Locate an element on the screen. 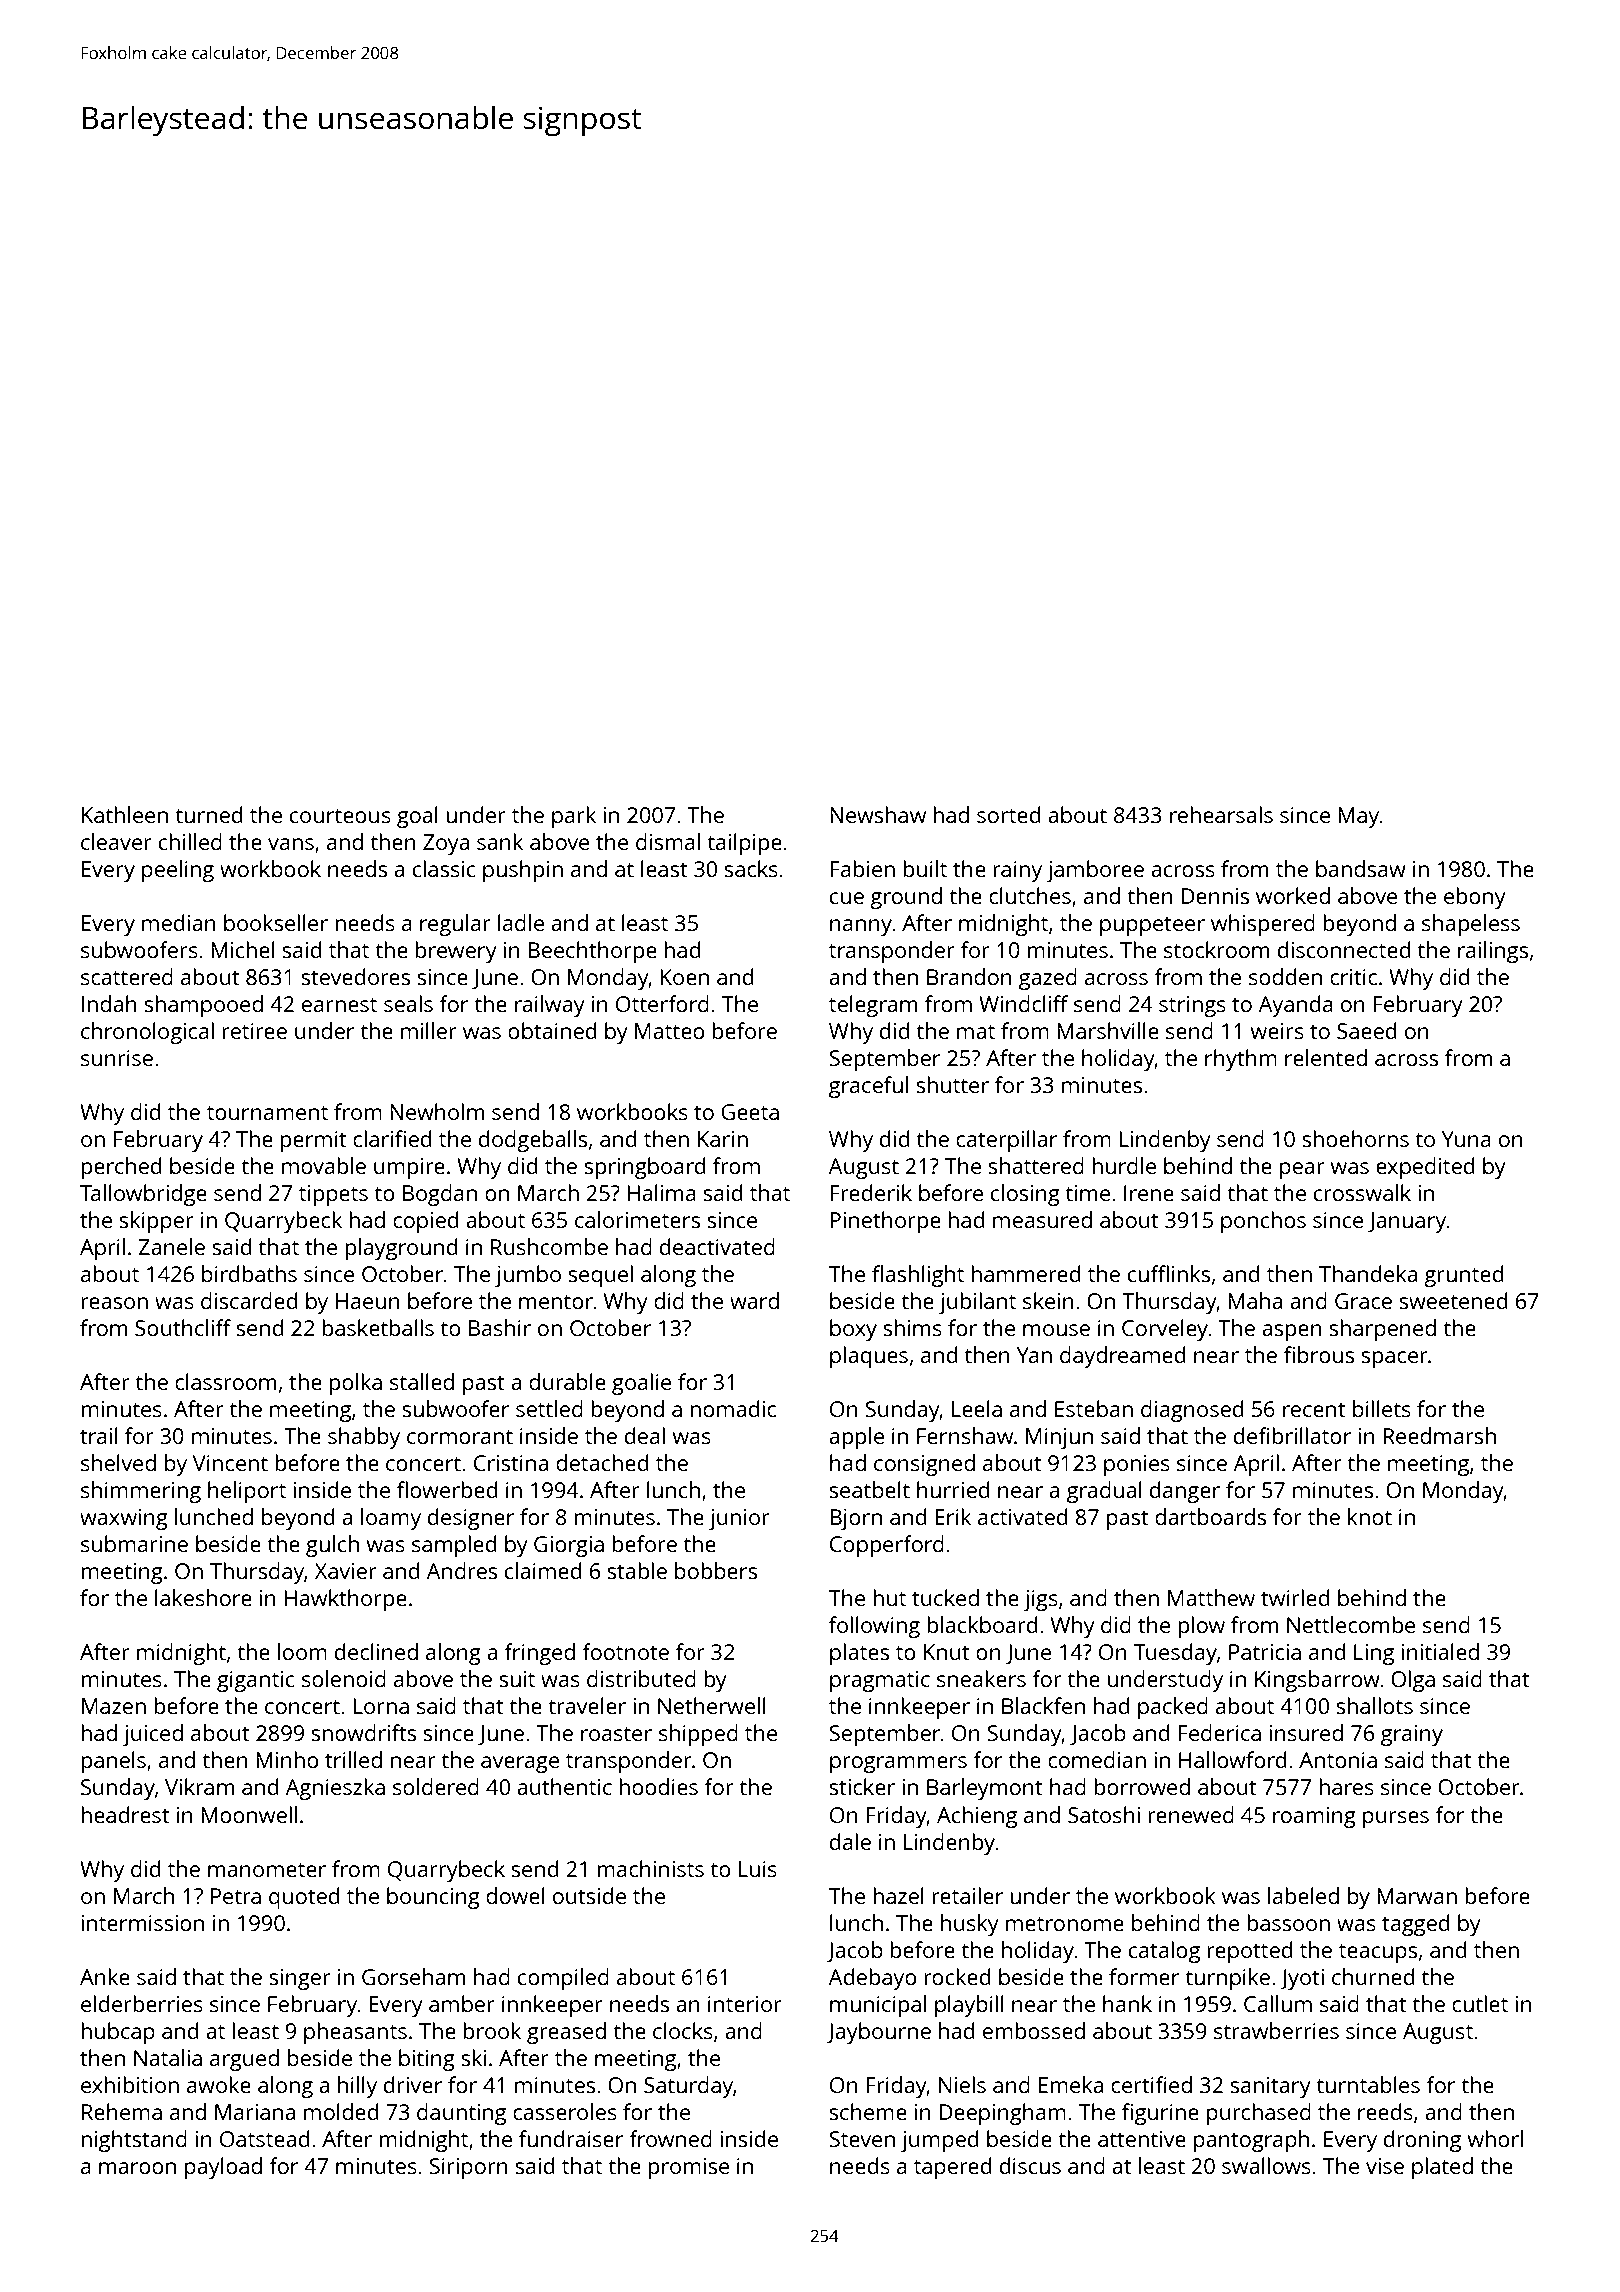 This screenshot has width=1620, height=2292. relented is located at coordinates (1326, 1057).
